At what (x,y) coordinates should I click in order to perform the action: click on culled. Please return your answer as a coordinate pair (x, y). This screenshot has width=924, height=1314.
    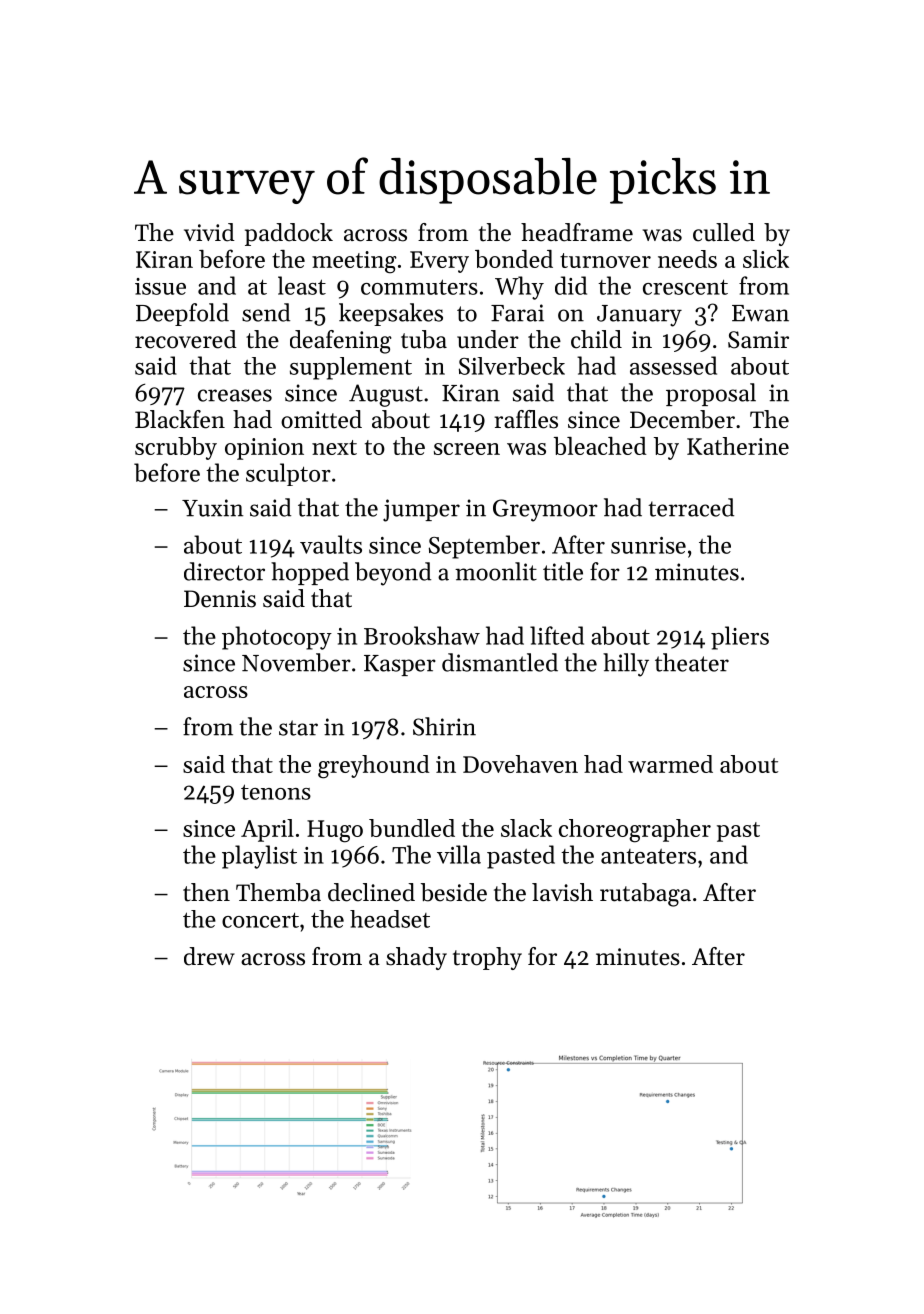
    Looking at the image, I should click on (724, 232).
